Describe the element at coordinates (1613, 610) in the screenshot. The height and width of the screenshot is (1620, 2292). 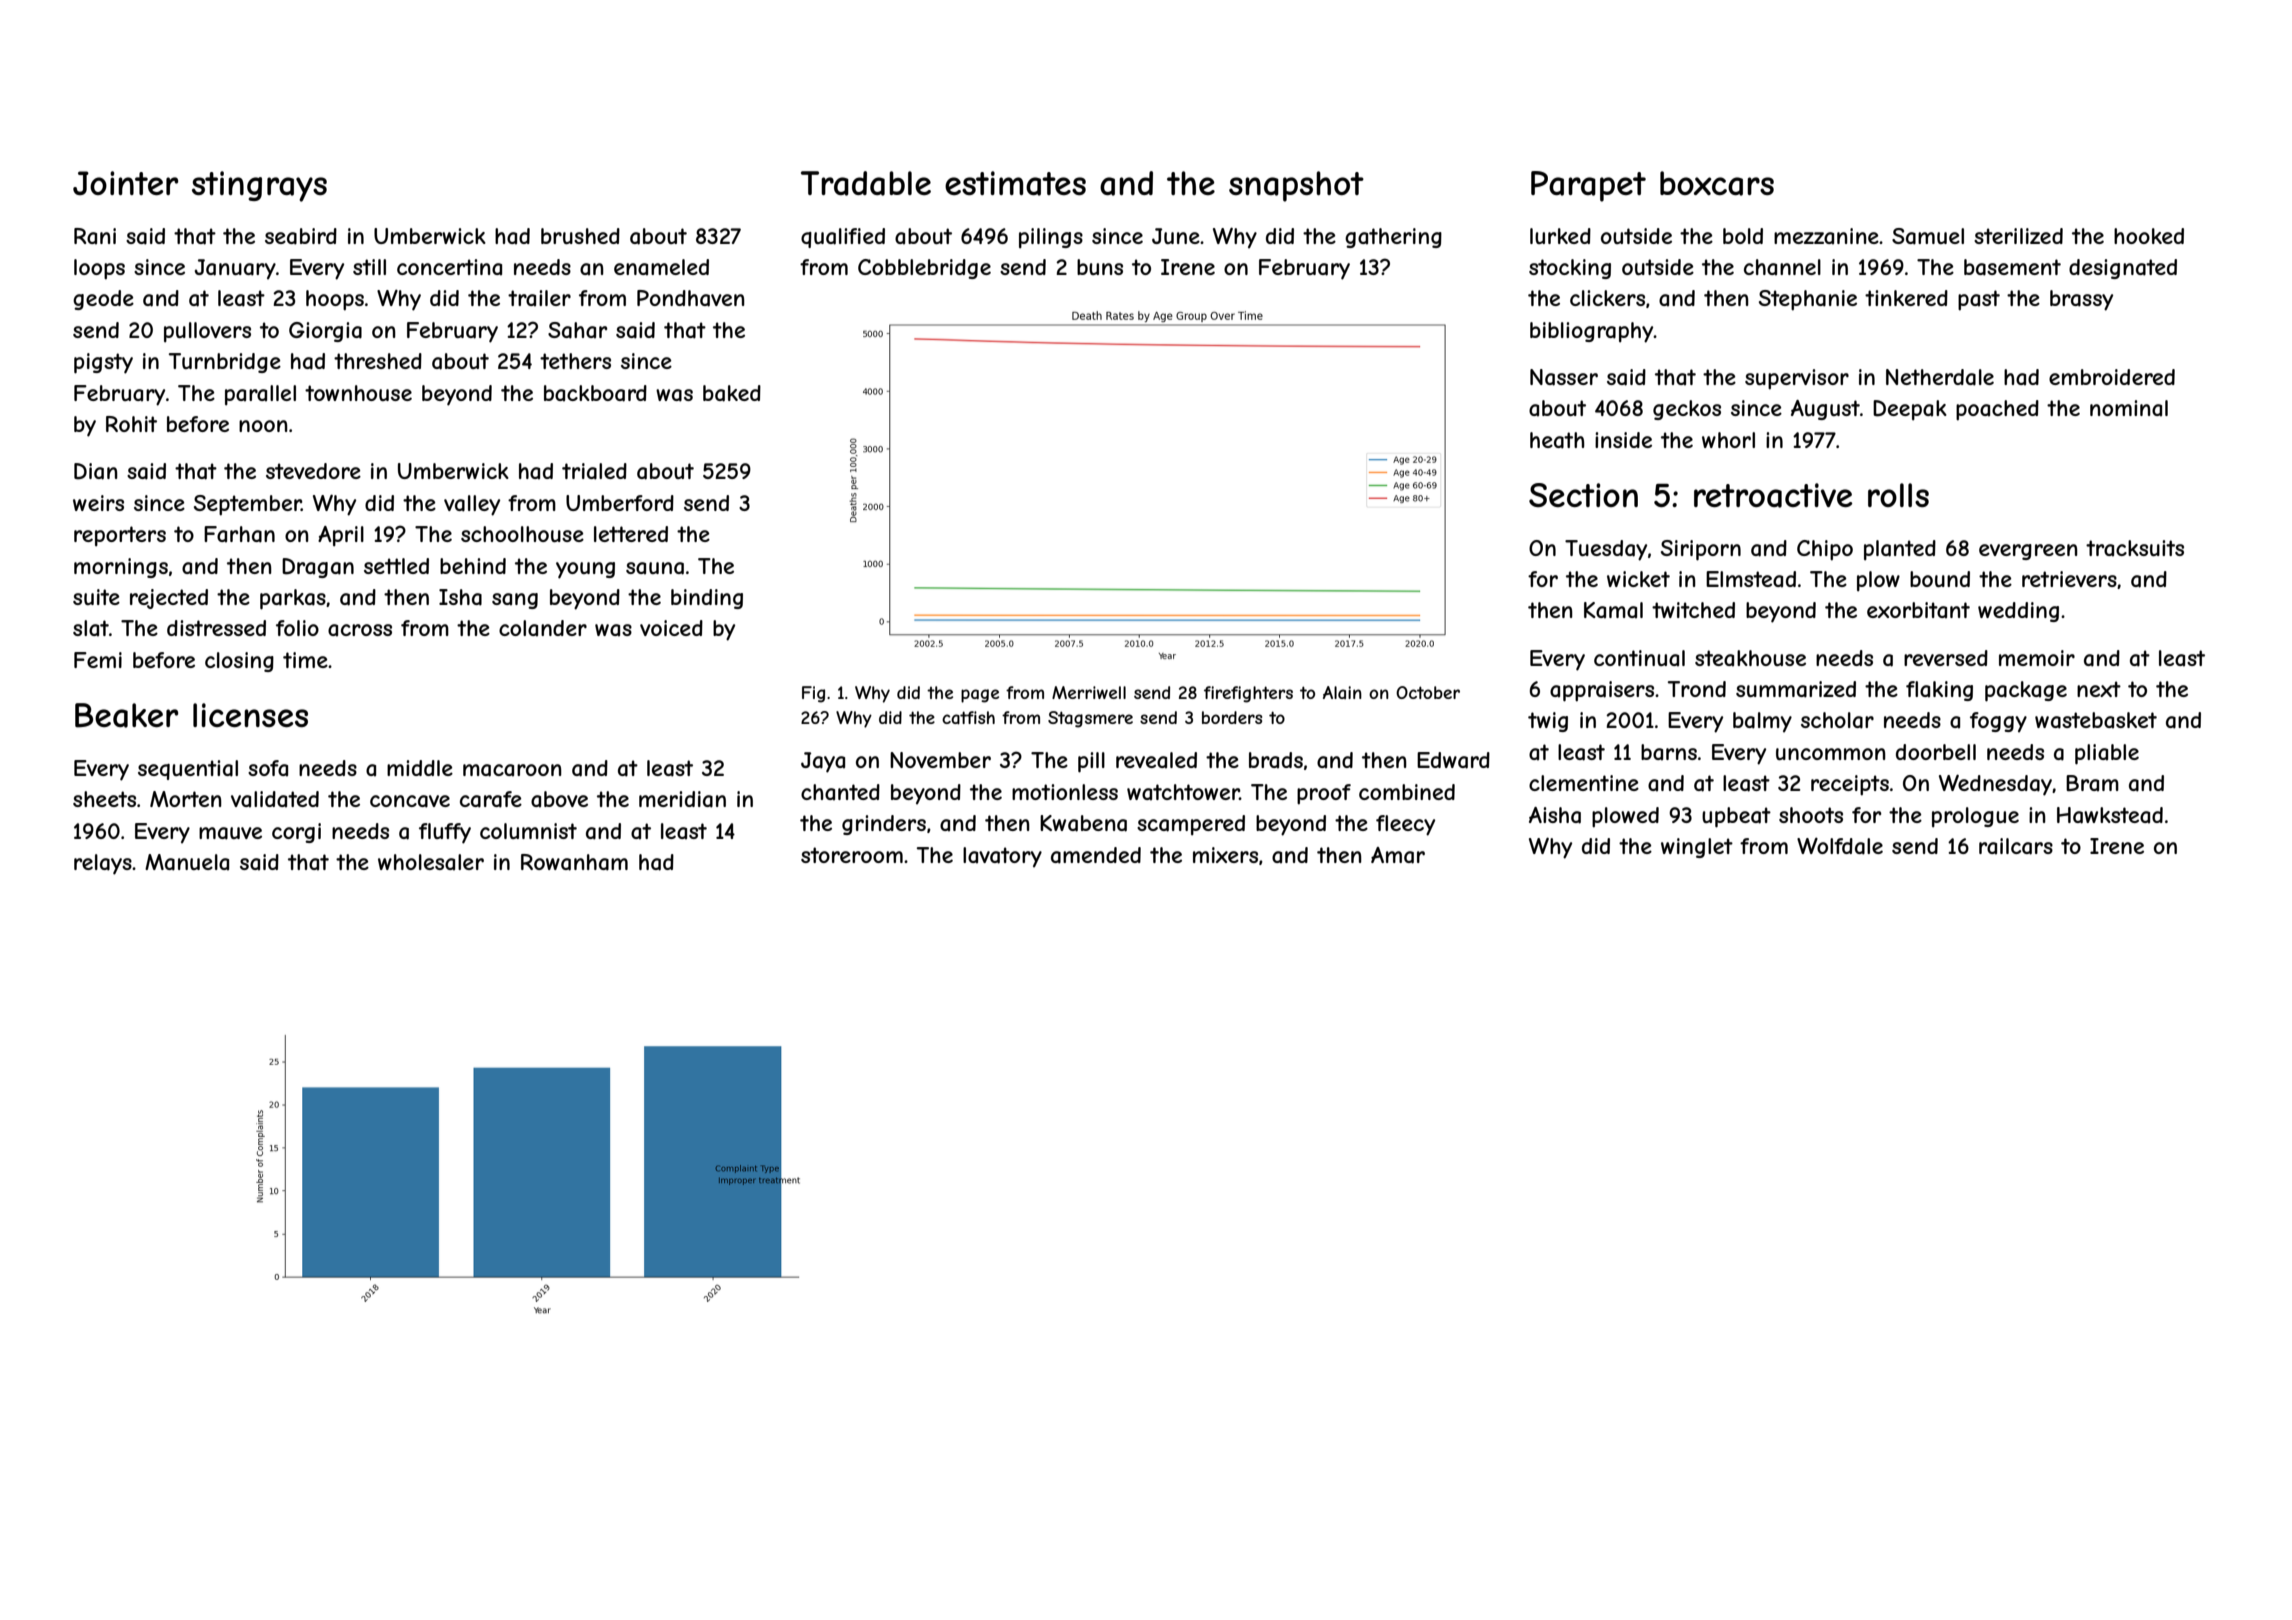
I see `Kamal` at that location.
